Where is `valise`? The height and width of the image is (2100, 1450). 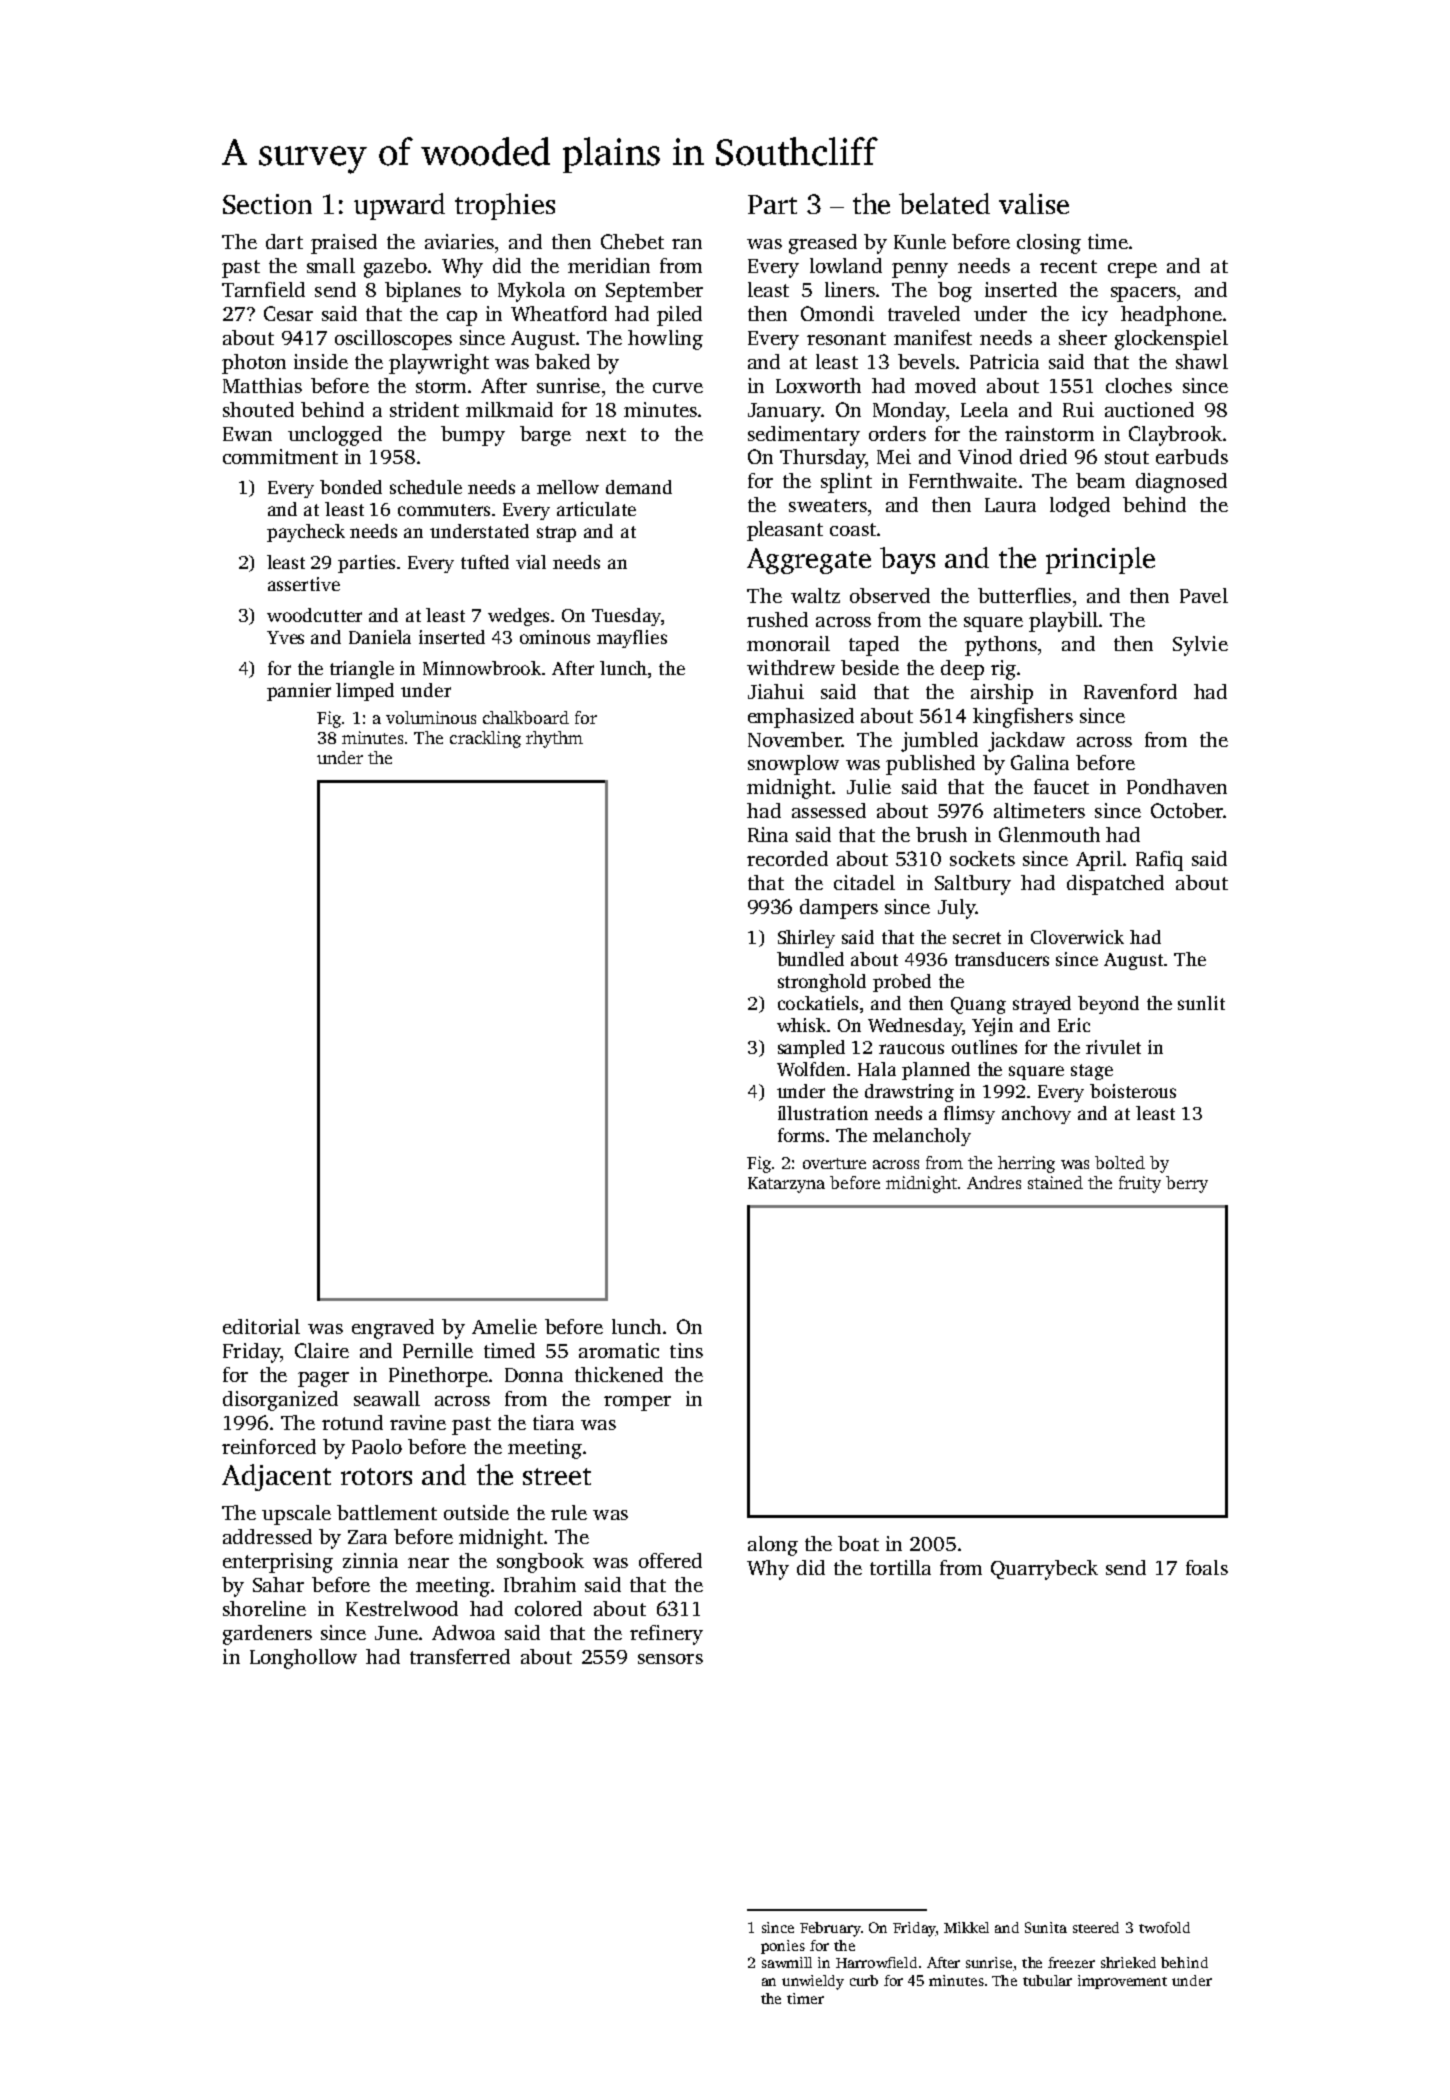 valise is located at coordinates (1034, 203).
